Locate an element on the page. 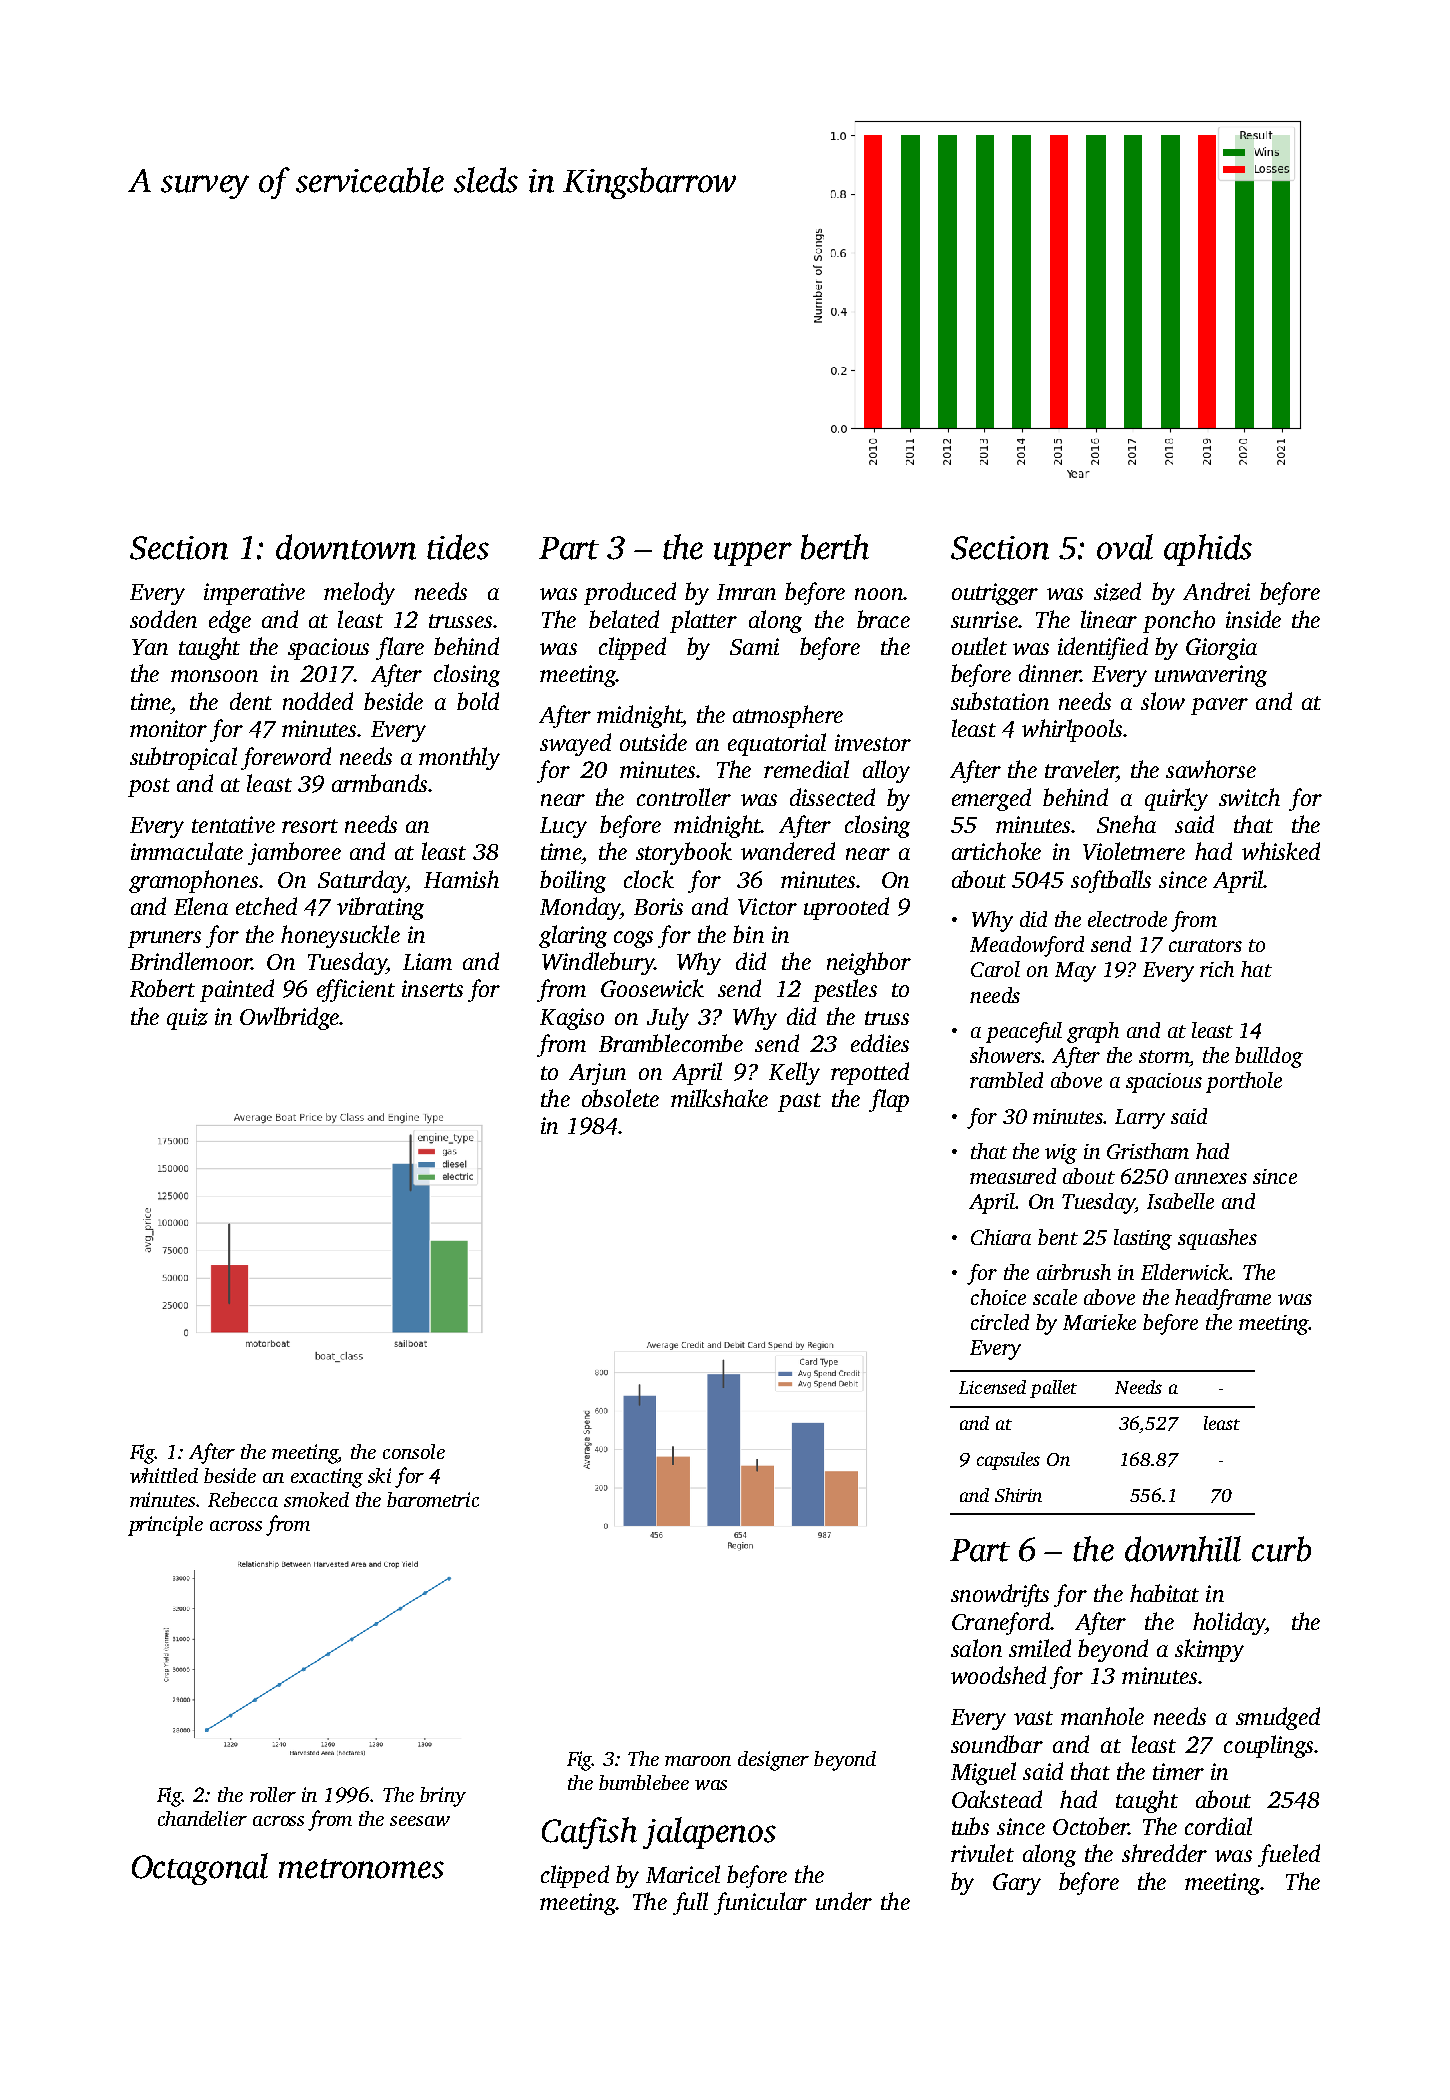 This page has width=1450, height=2100. whittled is located at coordinates (164, 1475).
